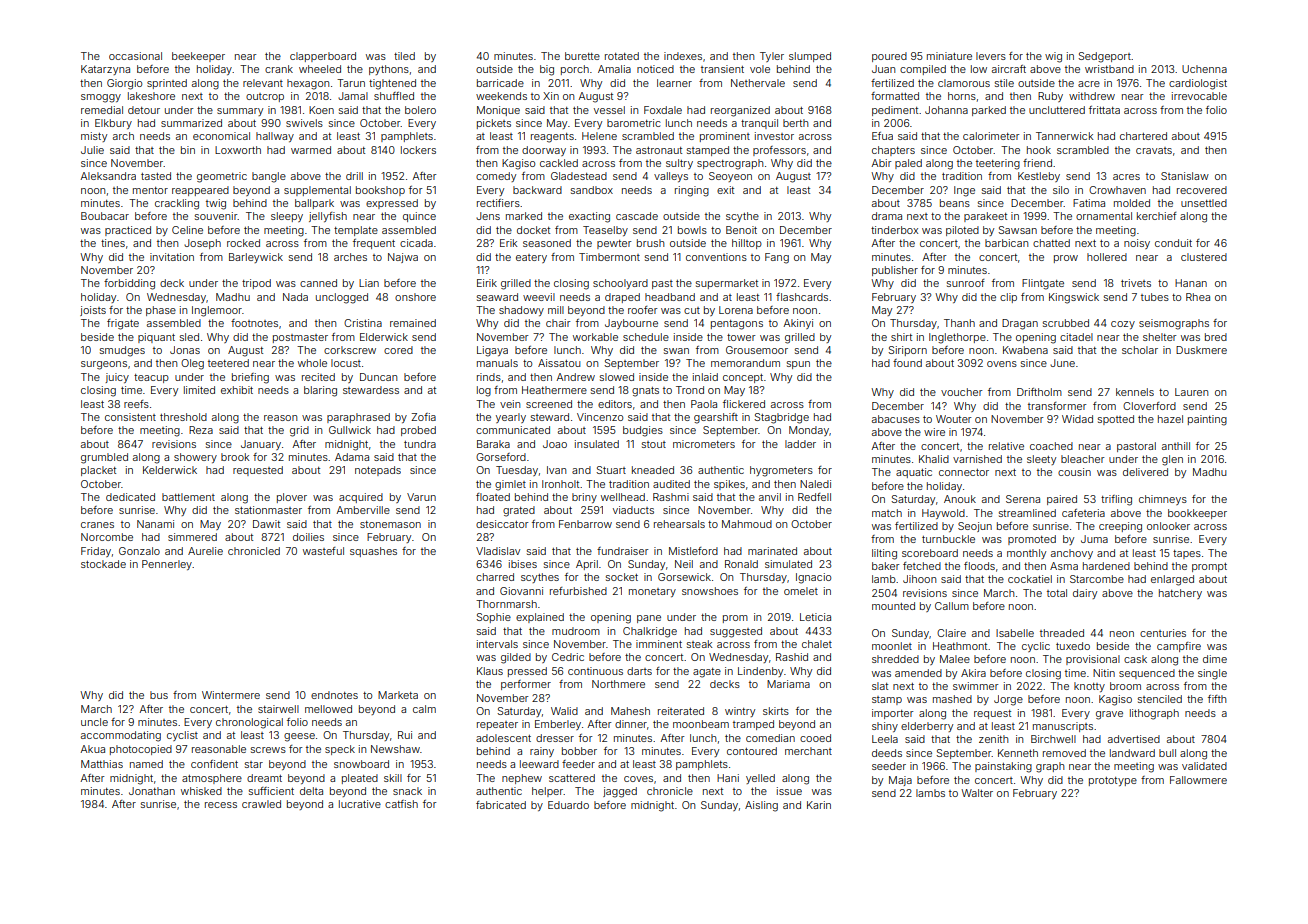 This screenshot has height=924, width=1308. What do you see at coordinates (113, 124) in the screenshot?
I see `Elkbury` at bounding box center [113, 124].
